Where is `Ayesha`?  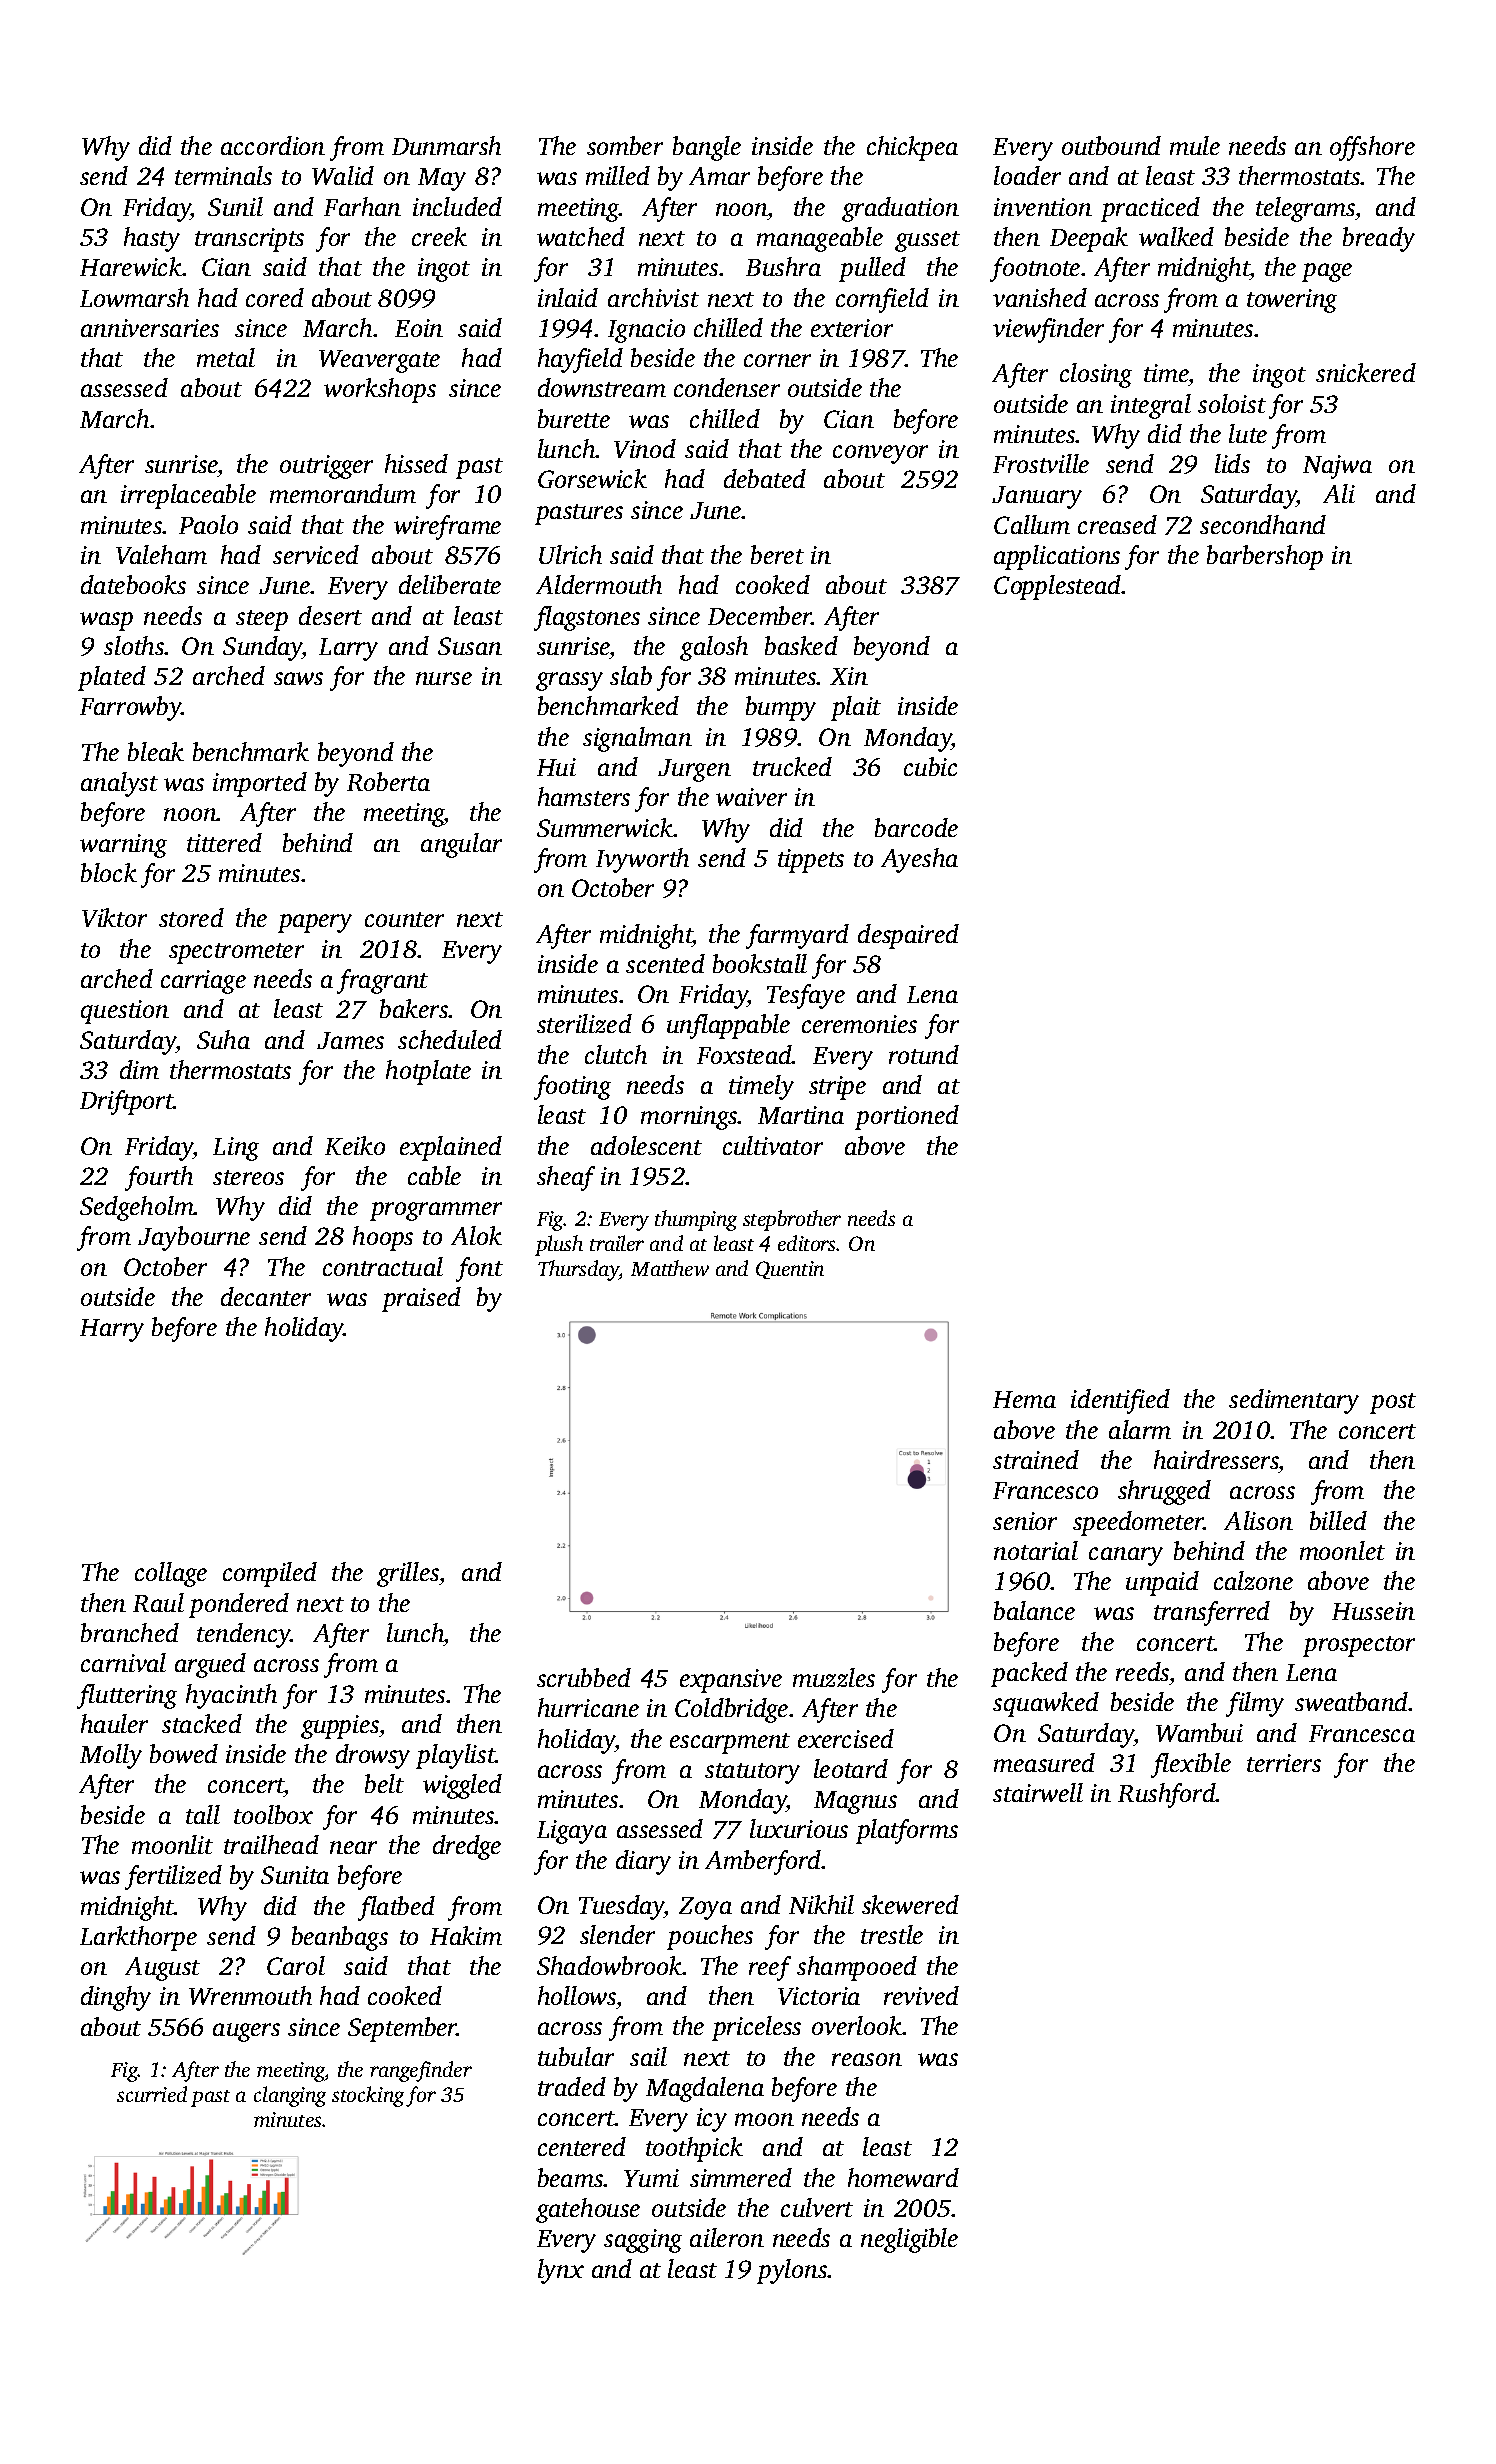
Ayesha is located at coordinates (919, 860).
